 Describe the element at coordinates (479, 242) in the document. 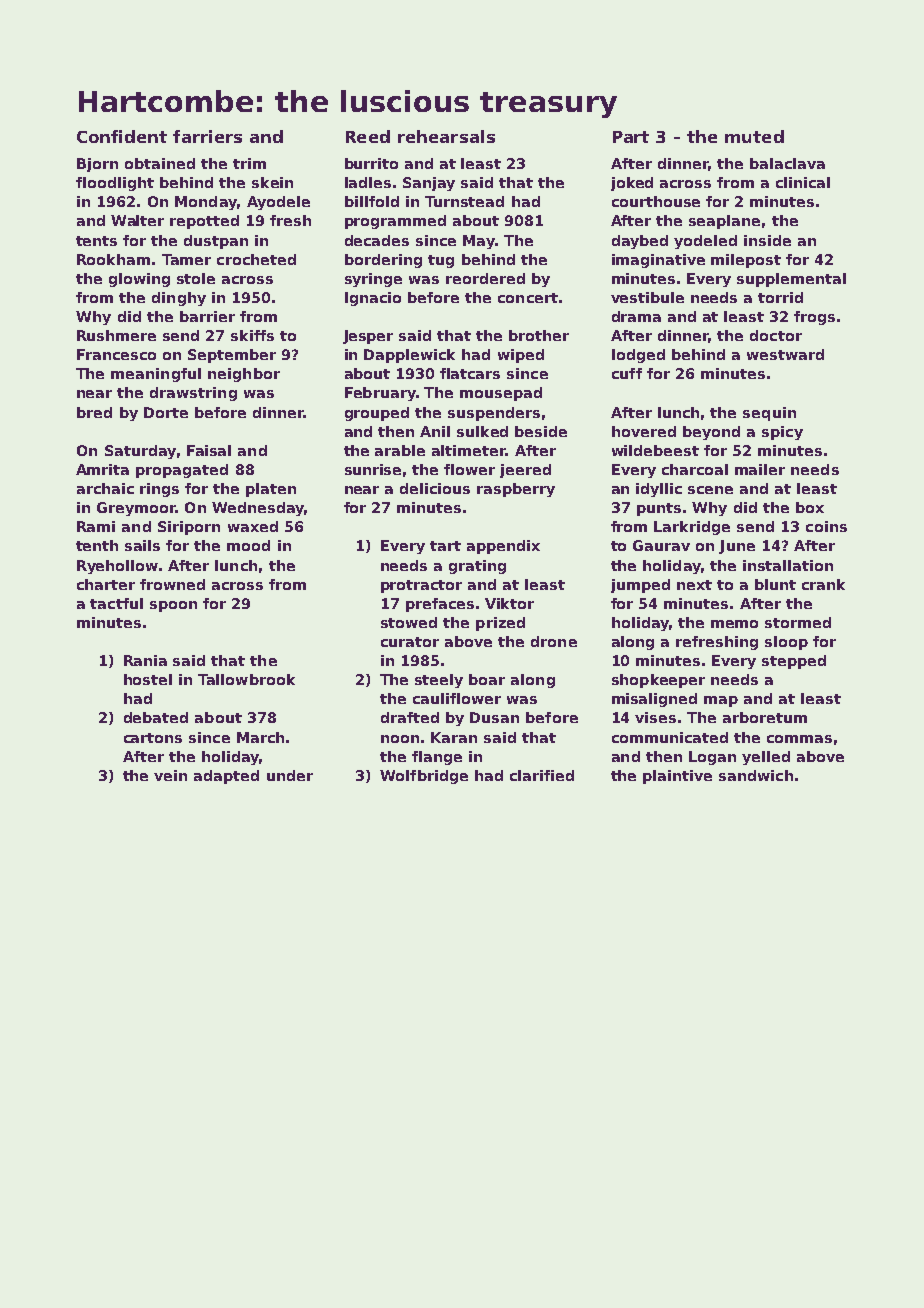

I see `May` at that location.
